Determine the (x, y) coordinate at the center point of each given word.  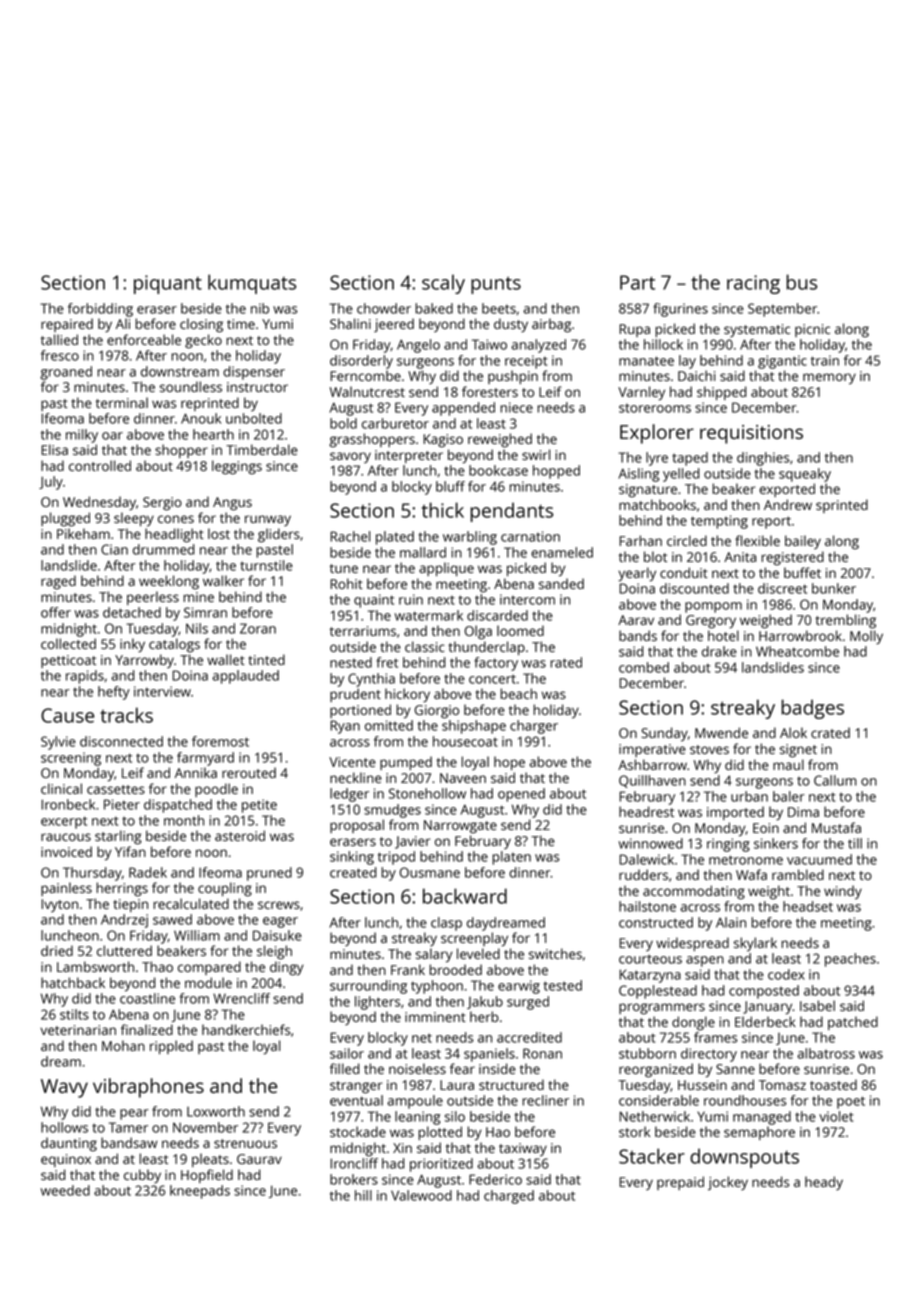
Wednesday (99, 503)
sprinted (842, 506)
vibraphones (148, 1088)
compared (209, 968)
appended (463, 409)
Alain (731, 922)
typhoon (437, 987)
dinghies (763, 459)
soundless (191, 386)
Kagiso (443, 441)
